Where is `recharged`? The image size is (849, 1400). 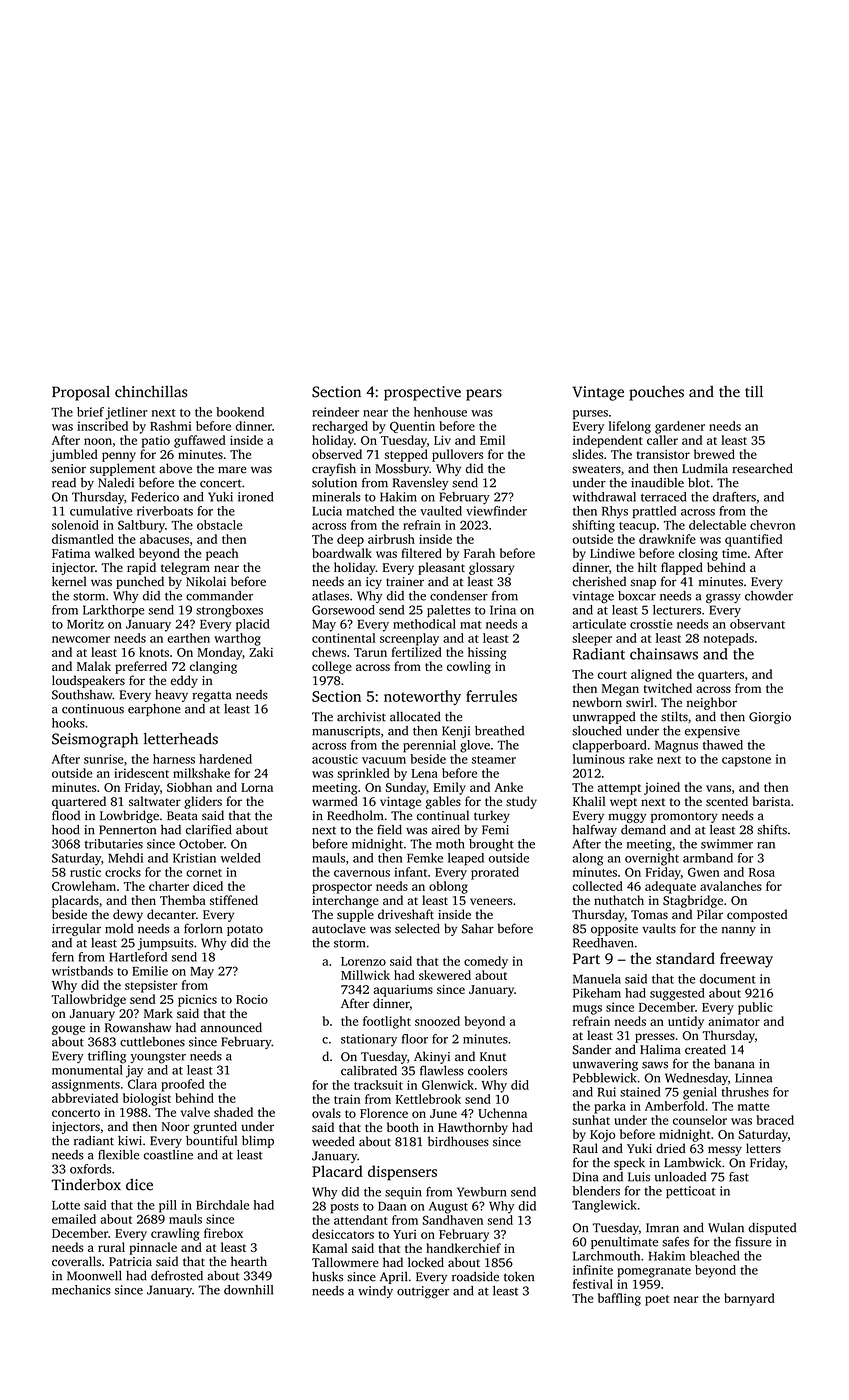 recharged is located at coordinates (340, 427).
